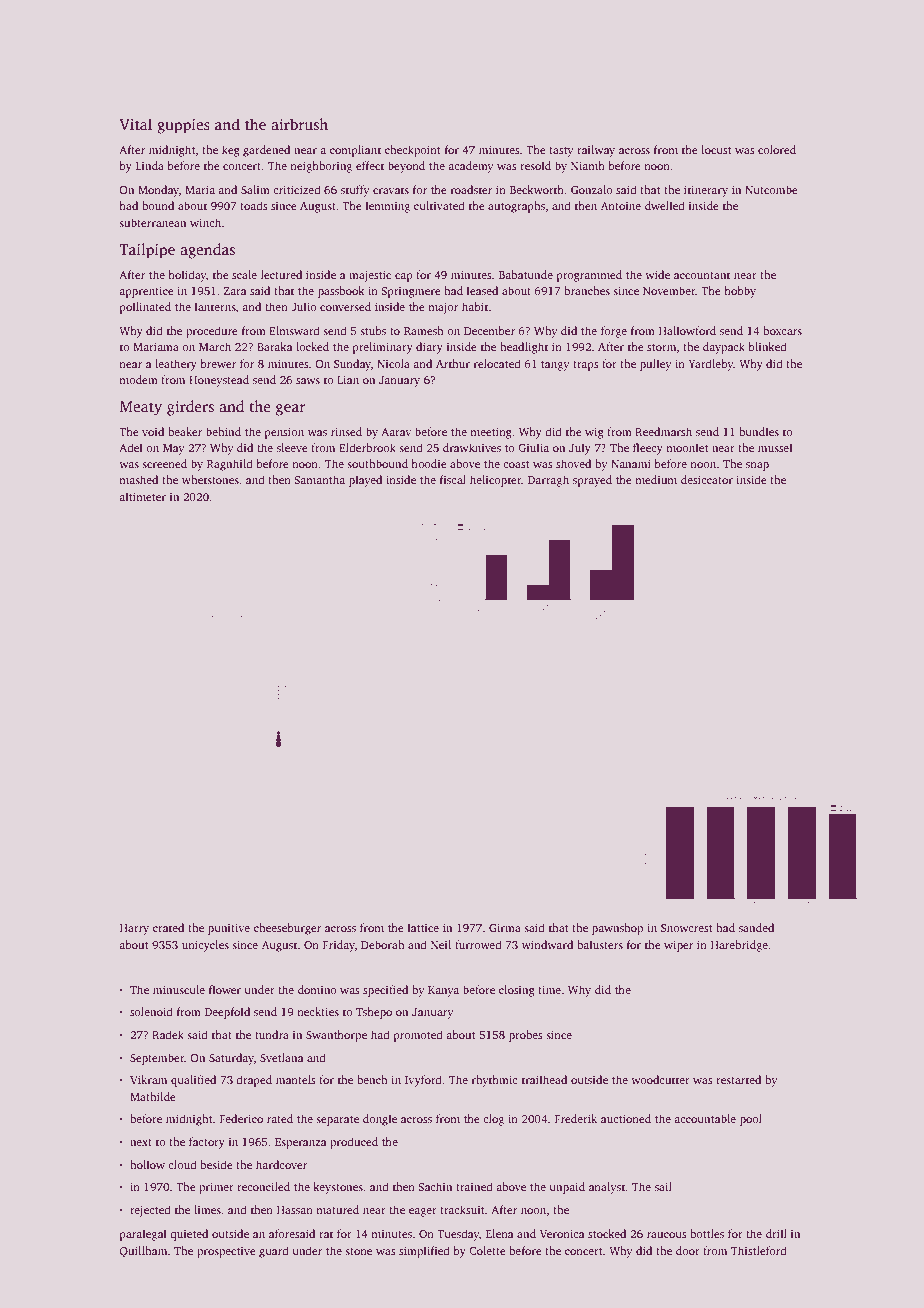 The width and height of the image is (924, 1308). Describe the element at coordinates (688, 1250) in the image. I see `door` at that location.
